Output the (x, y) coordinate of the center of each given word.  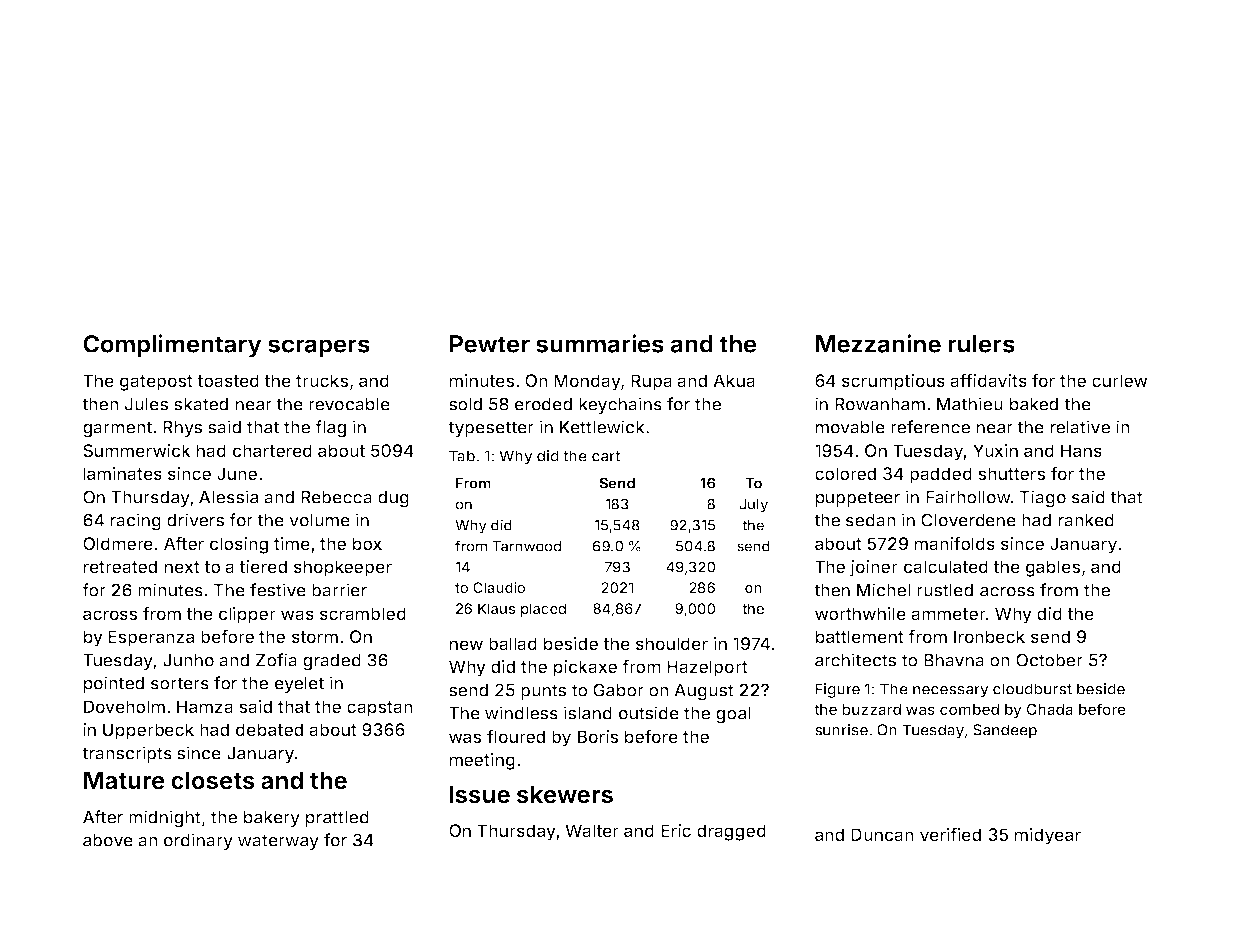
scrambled (363, 613)
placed (543, 610)
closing (239, 545)
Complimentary (172, 346)
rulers (981, 344)
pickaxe (585, 668)
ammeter (948, 614)
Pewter (490, 344)
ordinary (198, 841)
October (1049, 660)
